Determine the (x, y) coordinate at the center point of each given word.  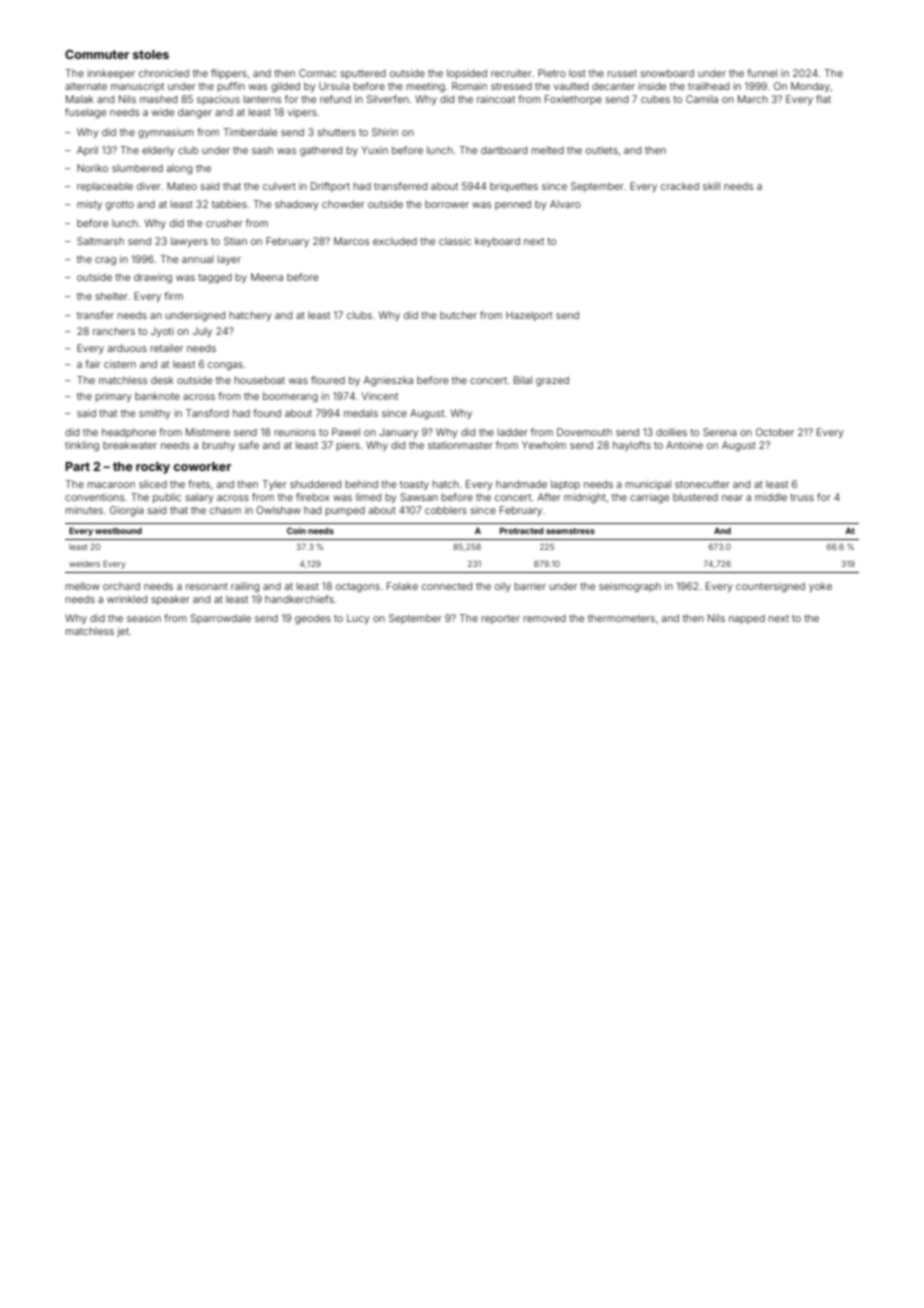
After (549, 497)
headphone (129, 433)
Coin (296, 530)
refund (335, 99)
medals (361, 413)
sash (262, 150)
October (775, 432)
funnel (762, 73)
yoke (820, 587)
